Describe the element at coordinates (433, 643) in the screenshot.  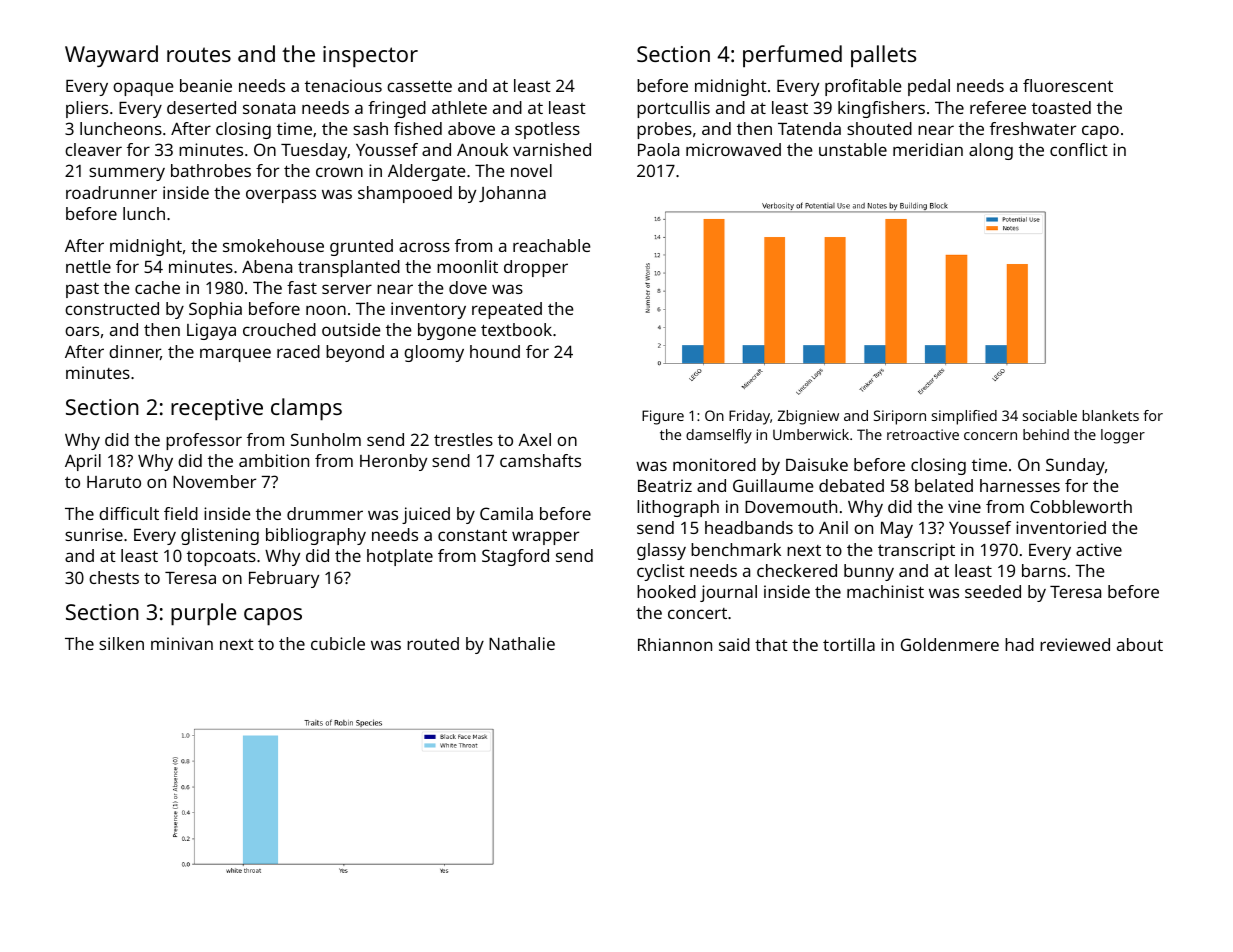
I see `routed` at that location.
